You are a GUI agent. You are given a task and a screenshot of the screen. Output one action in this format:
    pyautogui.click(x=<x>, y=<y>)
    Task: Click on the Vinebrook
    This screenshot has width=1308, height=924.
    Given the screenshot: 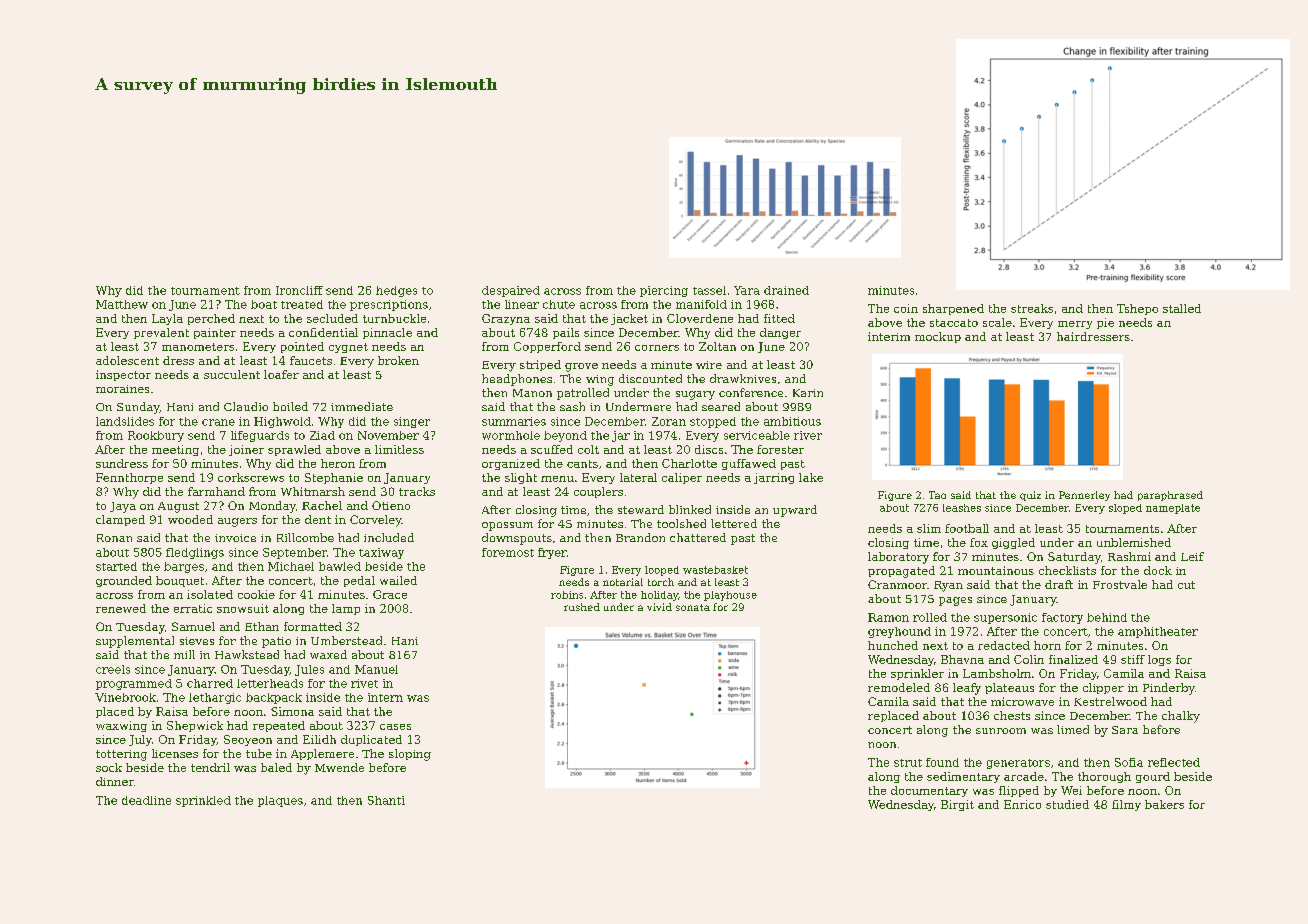 What is the action you would take?
    pyautogui.click(x=125, y=697)
